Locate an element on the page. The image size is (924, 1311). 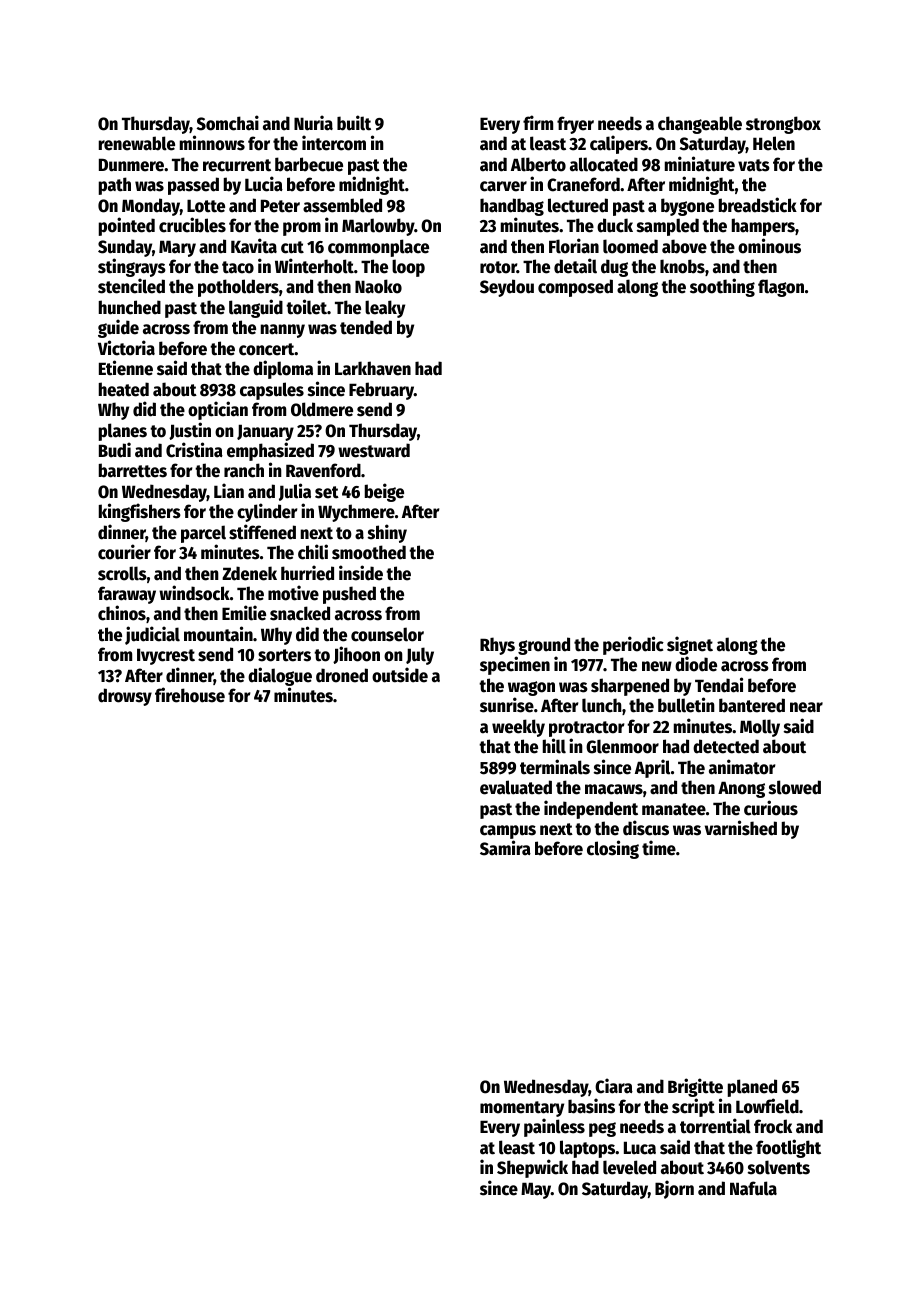
February is located at coordinates (381, 391).
